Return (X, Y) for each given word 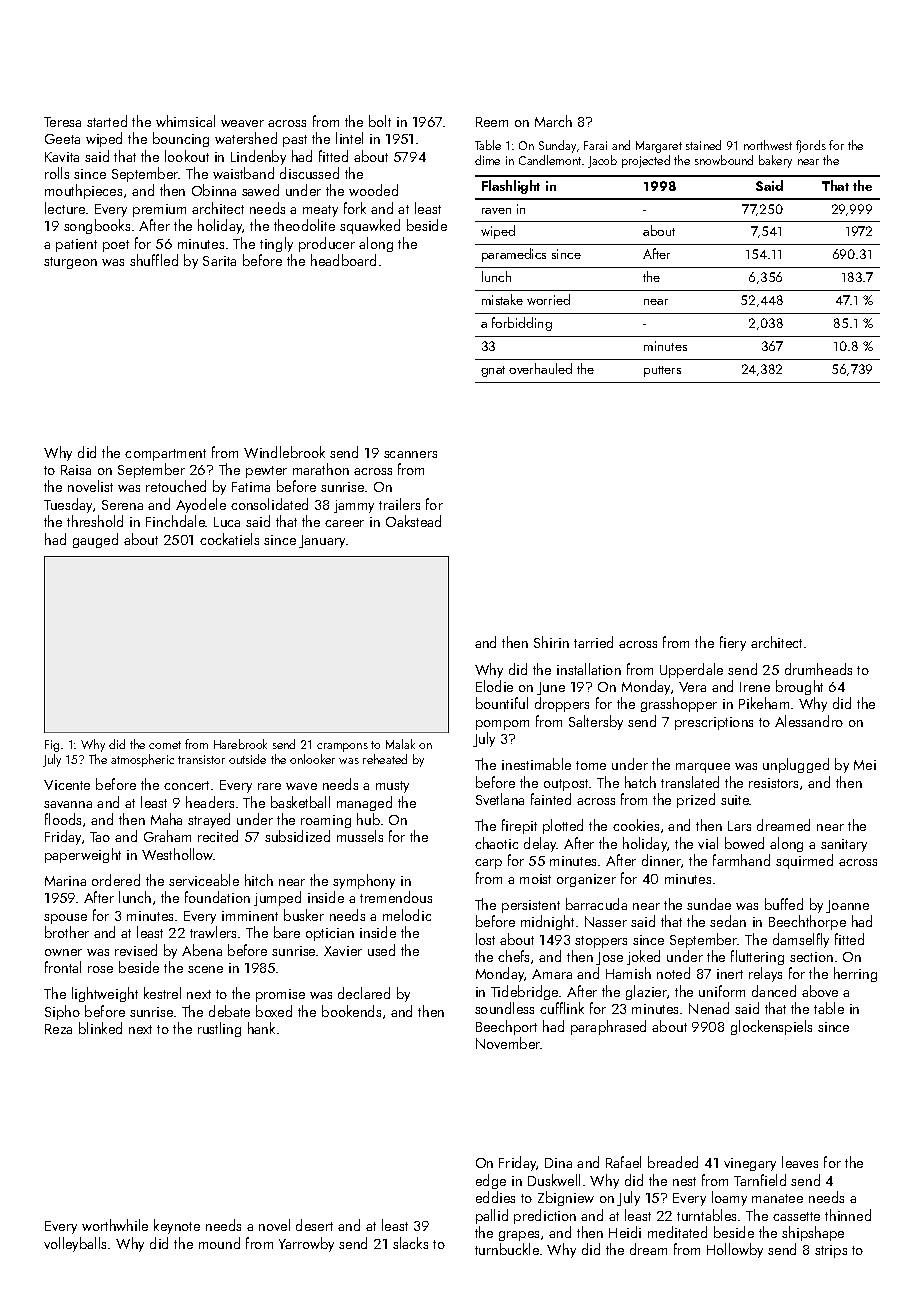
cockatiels (229, 539)
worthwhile (115, 1225)
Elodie (494, 686)
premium (159, 210)
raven (496, 211)
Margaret (659, 147)
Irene (755, 687)
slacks (410, 1243)
